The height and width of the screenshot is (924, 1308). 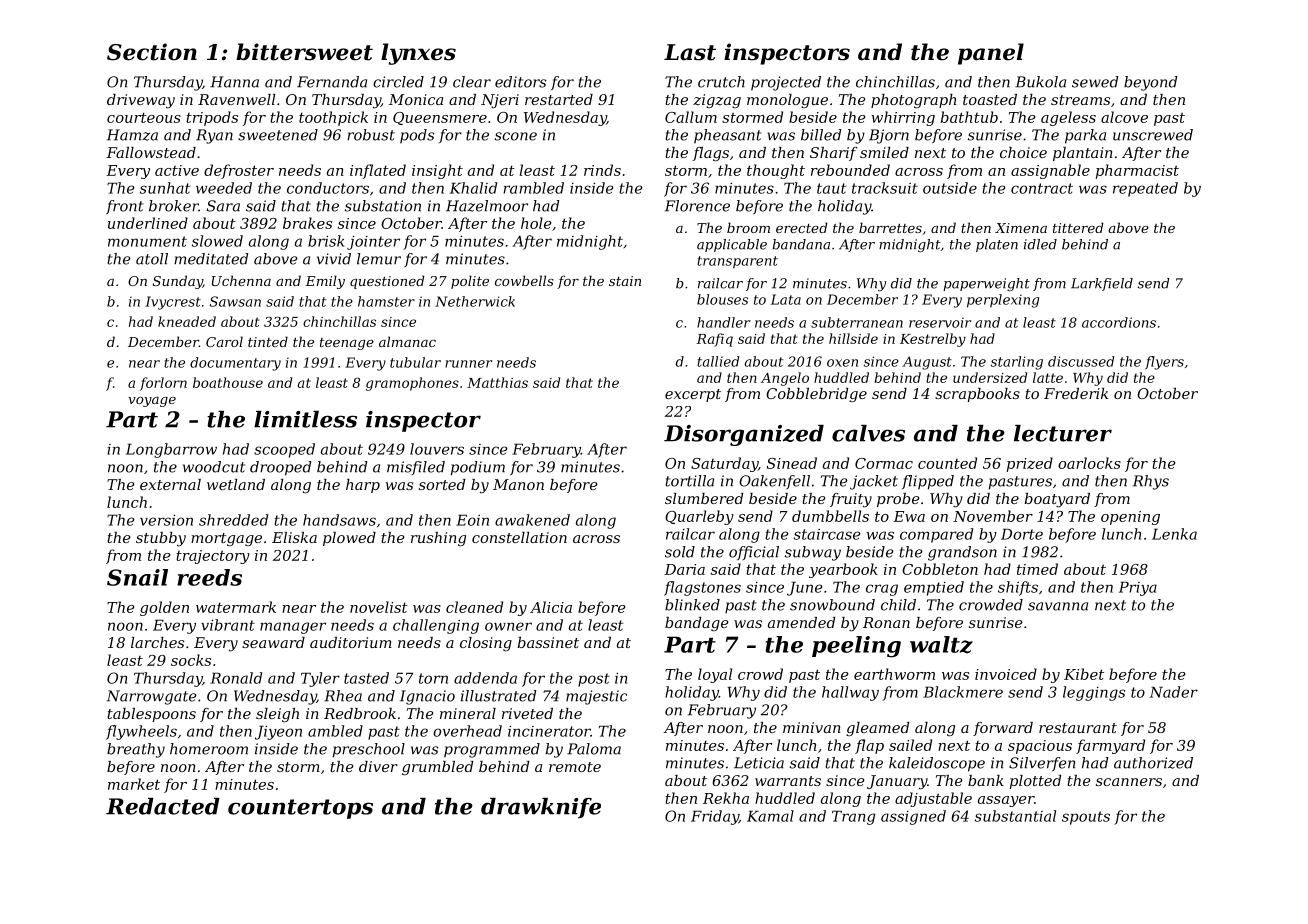 What do you see at coordinates (748, 227) in the screenshot?
I see `broom` at bounding box center [748, 227].
